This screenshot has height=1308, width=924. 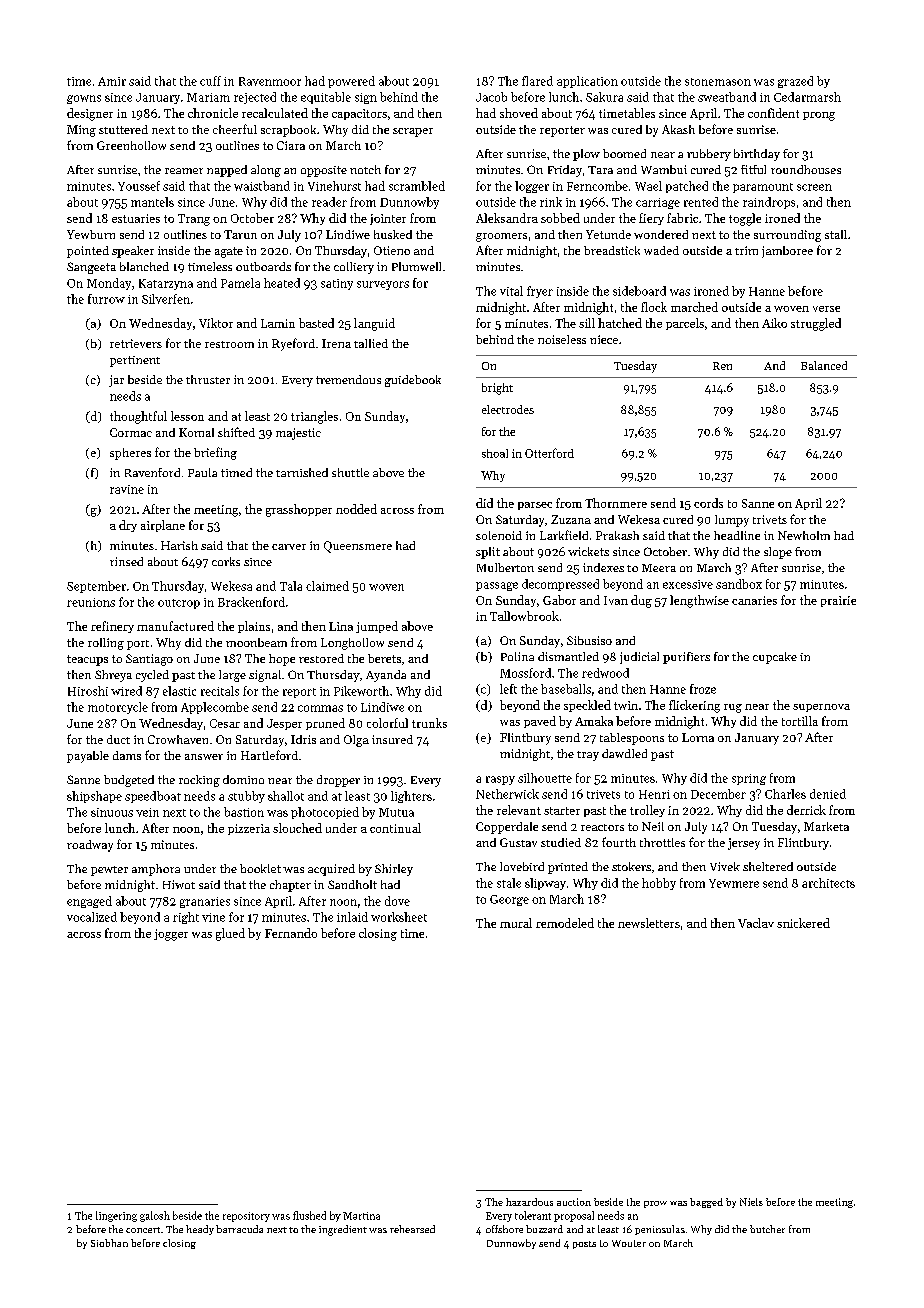 I want to click on grazed, so click(x=795, y=82).
